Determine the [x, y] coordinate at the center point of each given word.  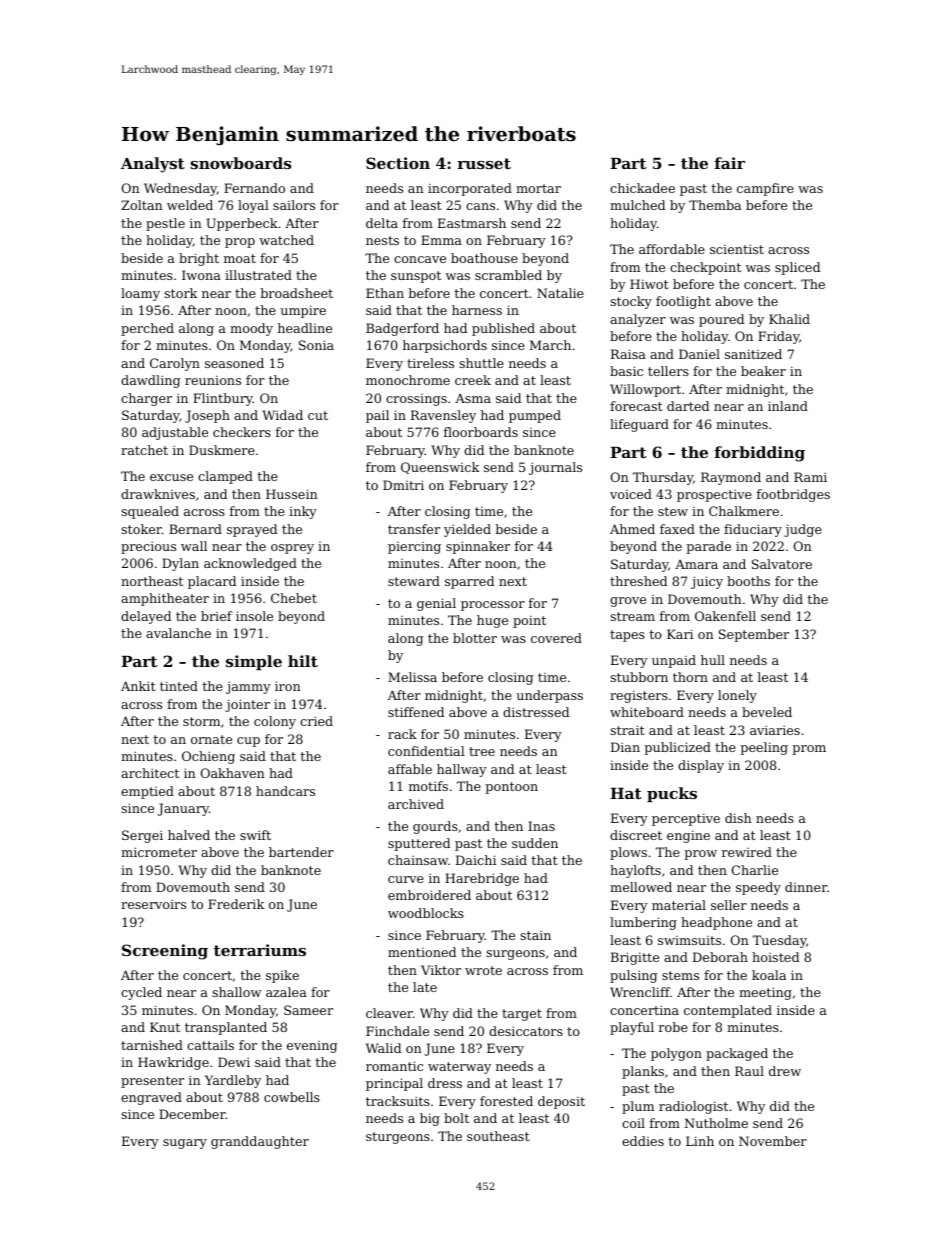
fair [730, 163]
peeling [764, 748]
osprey [292, 549]
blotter [475, 638]
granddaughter [260, 1142]
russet [484, 163]
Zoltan [142, 205]
